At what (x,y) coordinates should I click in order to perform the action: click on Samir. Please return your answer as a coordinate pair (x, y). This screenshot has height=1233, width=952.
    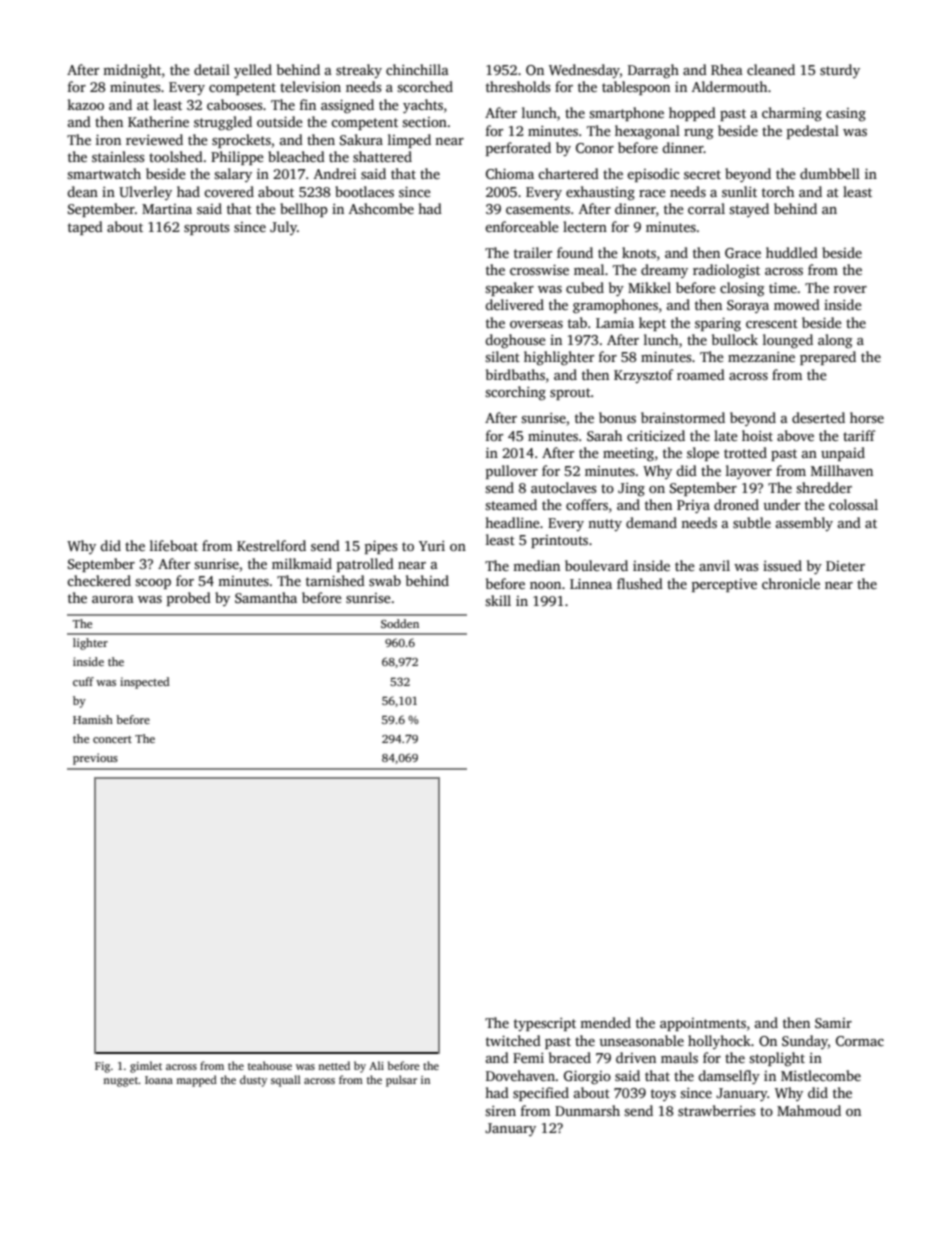
    Looking at the image, I should click on (833, 1023).
